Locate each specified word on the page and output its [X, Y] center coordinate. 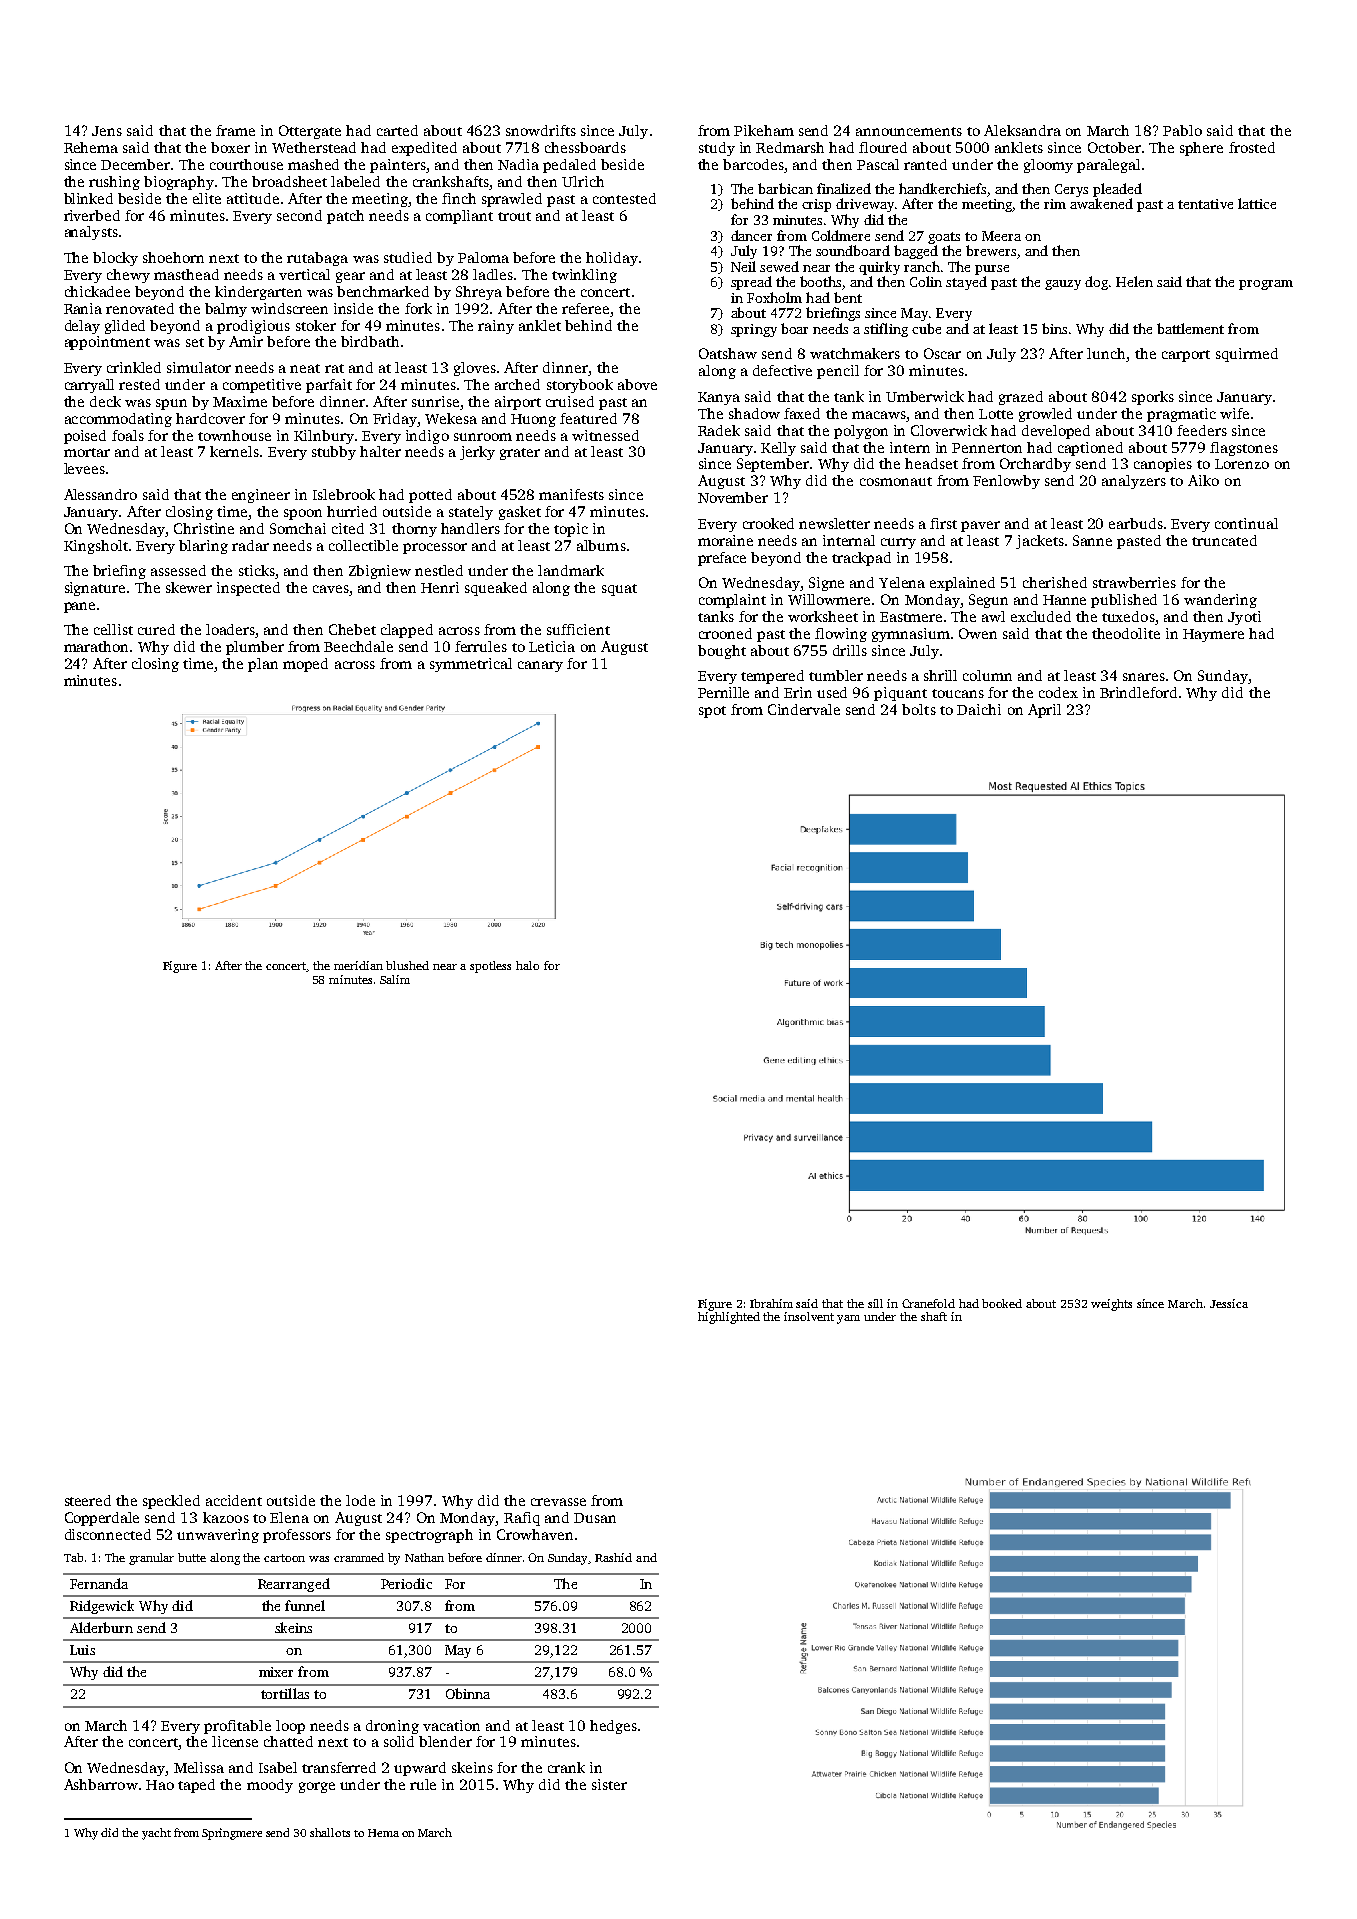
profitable [237, 1727]
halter [380, 451]
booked [1002, 1303]
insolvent [809, 1316]
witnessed [605, 435]
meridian [358, 965]
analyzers [1134, 482]
